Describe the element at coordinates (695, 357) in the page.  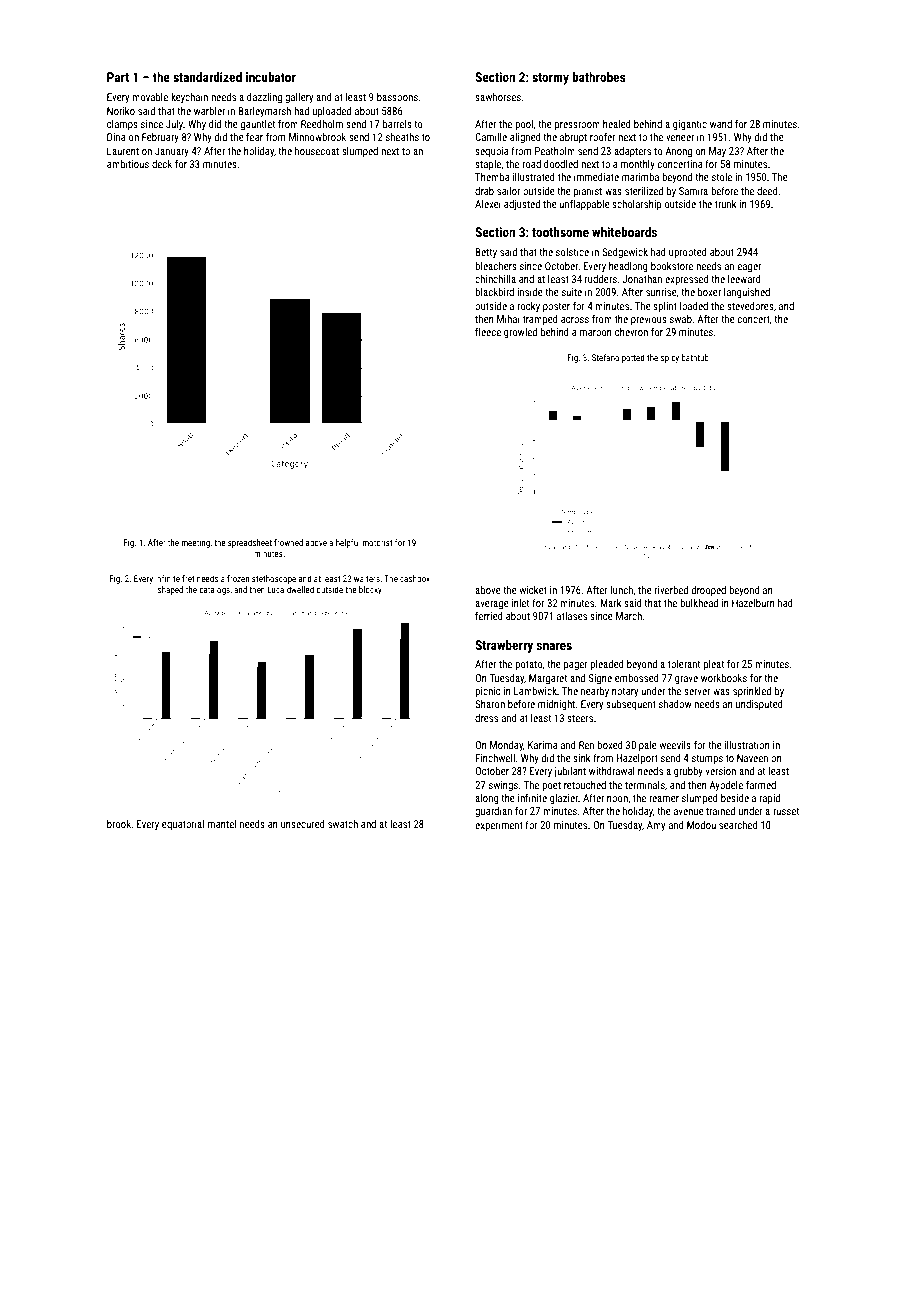
I see `bathtub` at that location.
